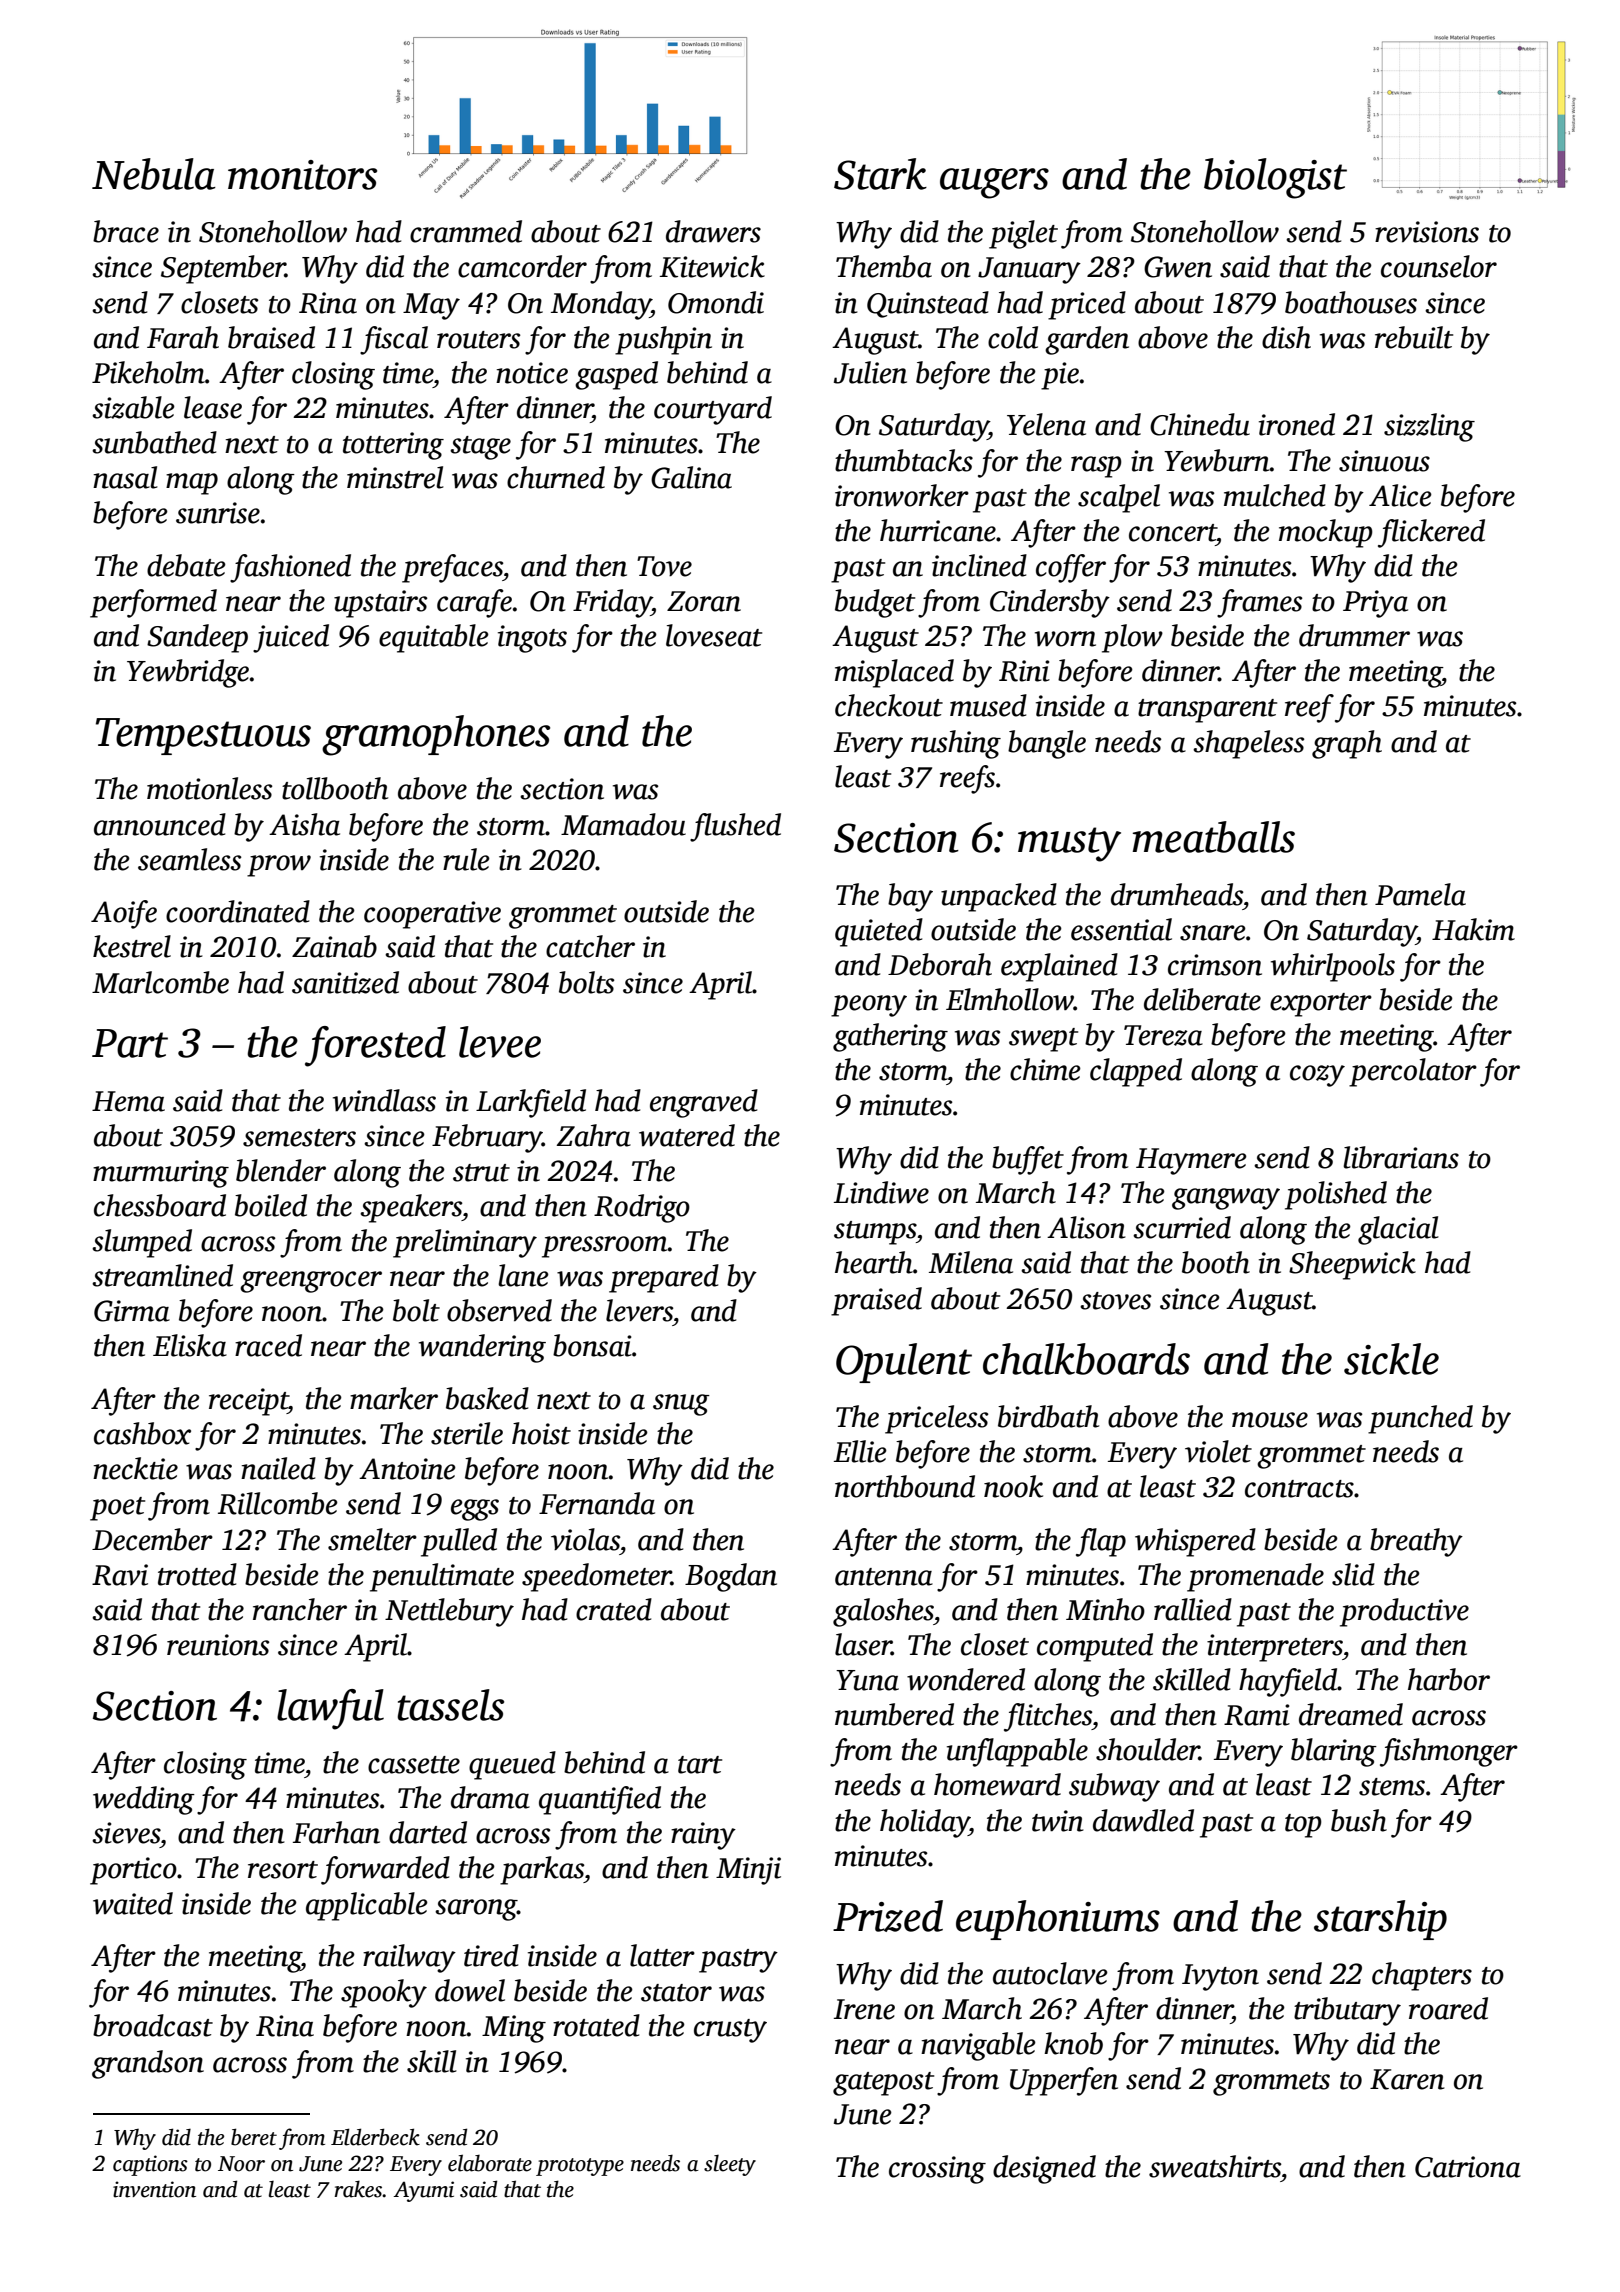 The height and width of the screenshot is (2292, 1620). What do you see at coordinates (186, 565) in the screenshot?
I see `debate` at bounding box center [186, 565].
